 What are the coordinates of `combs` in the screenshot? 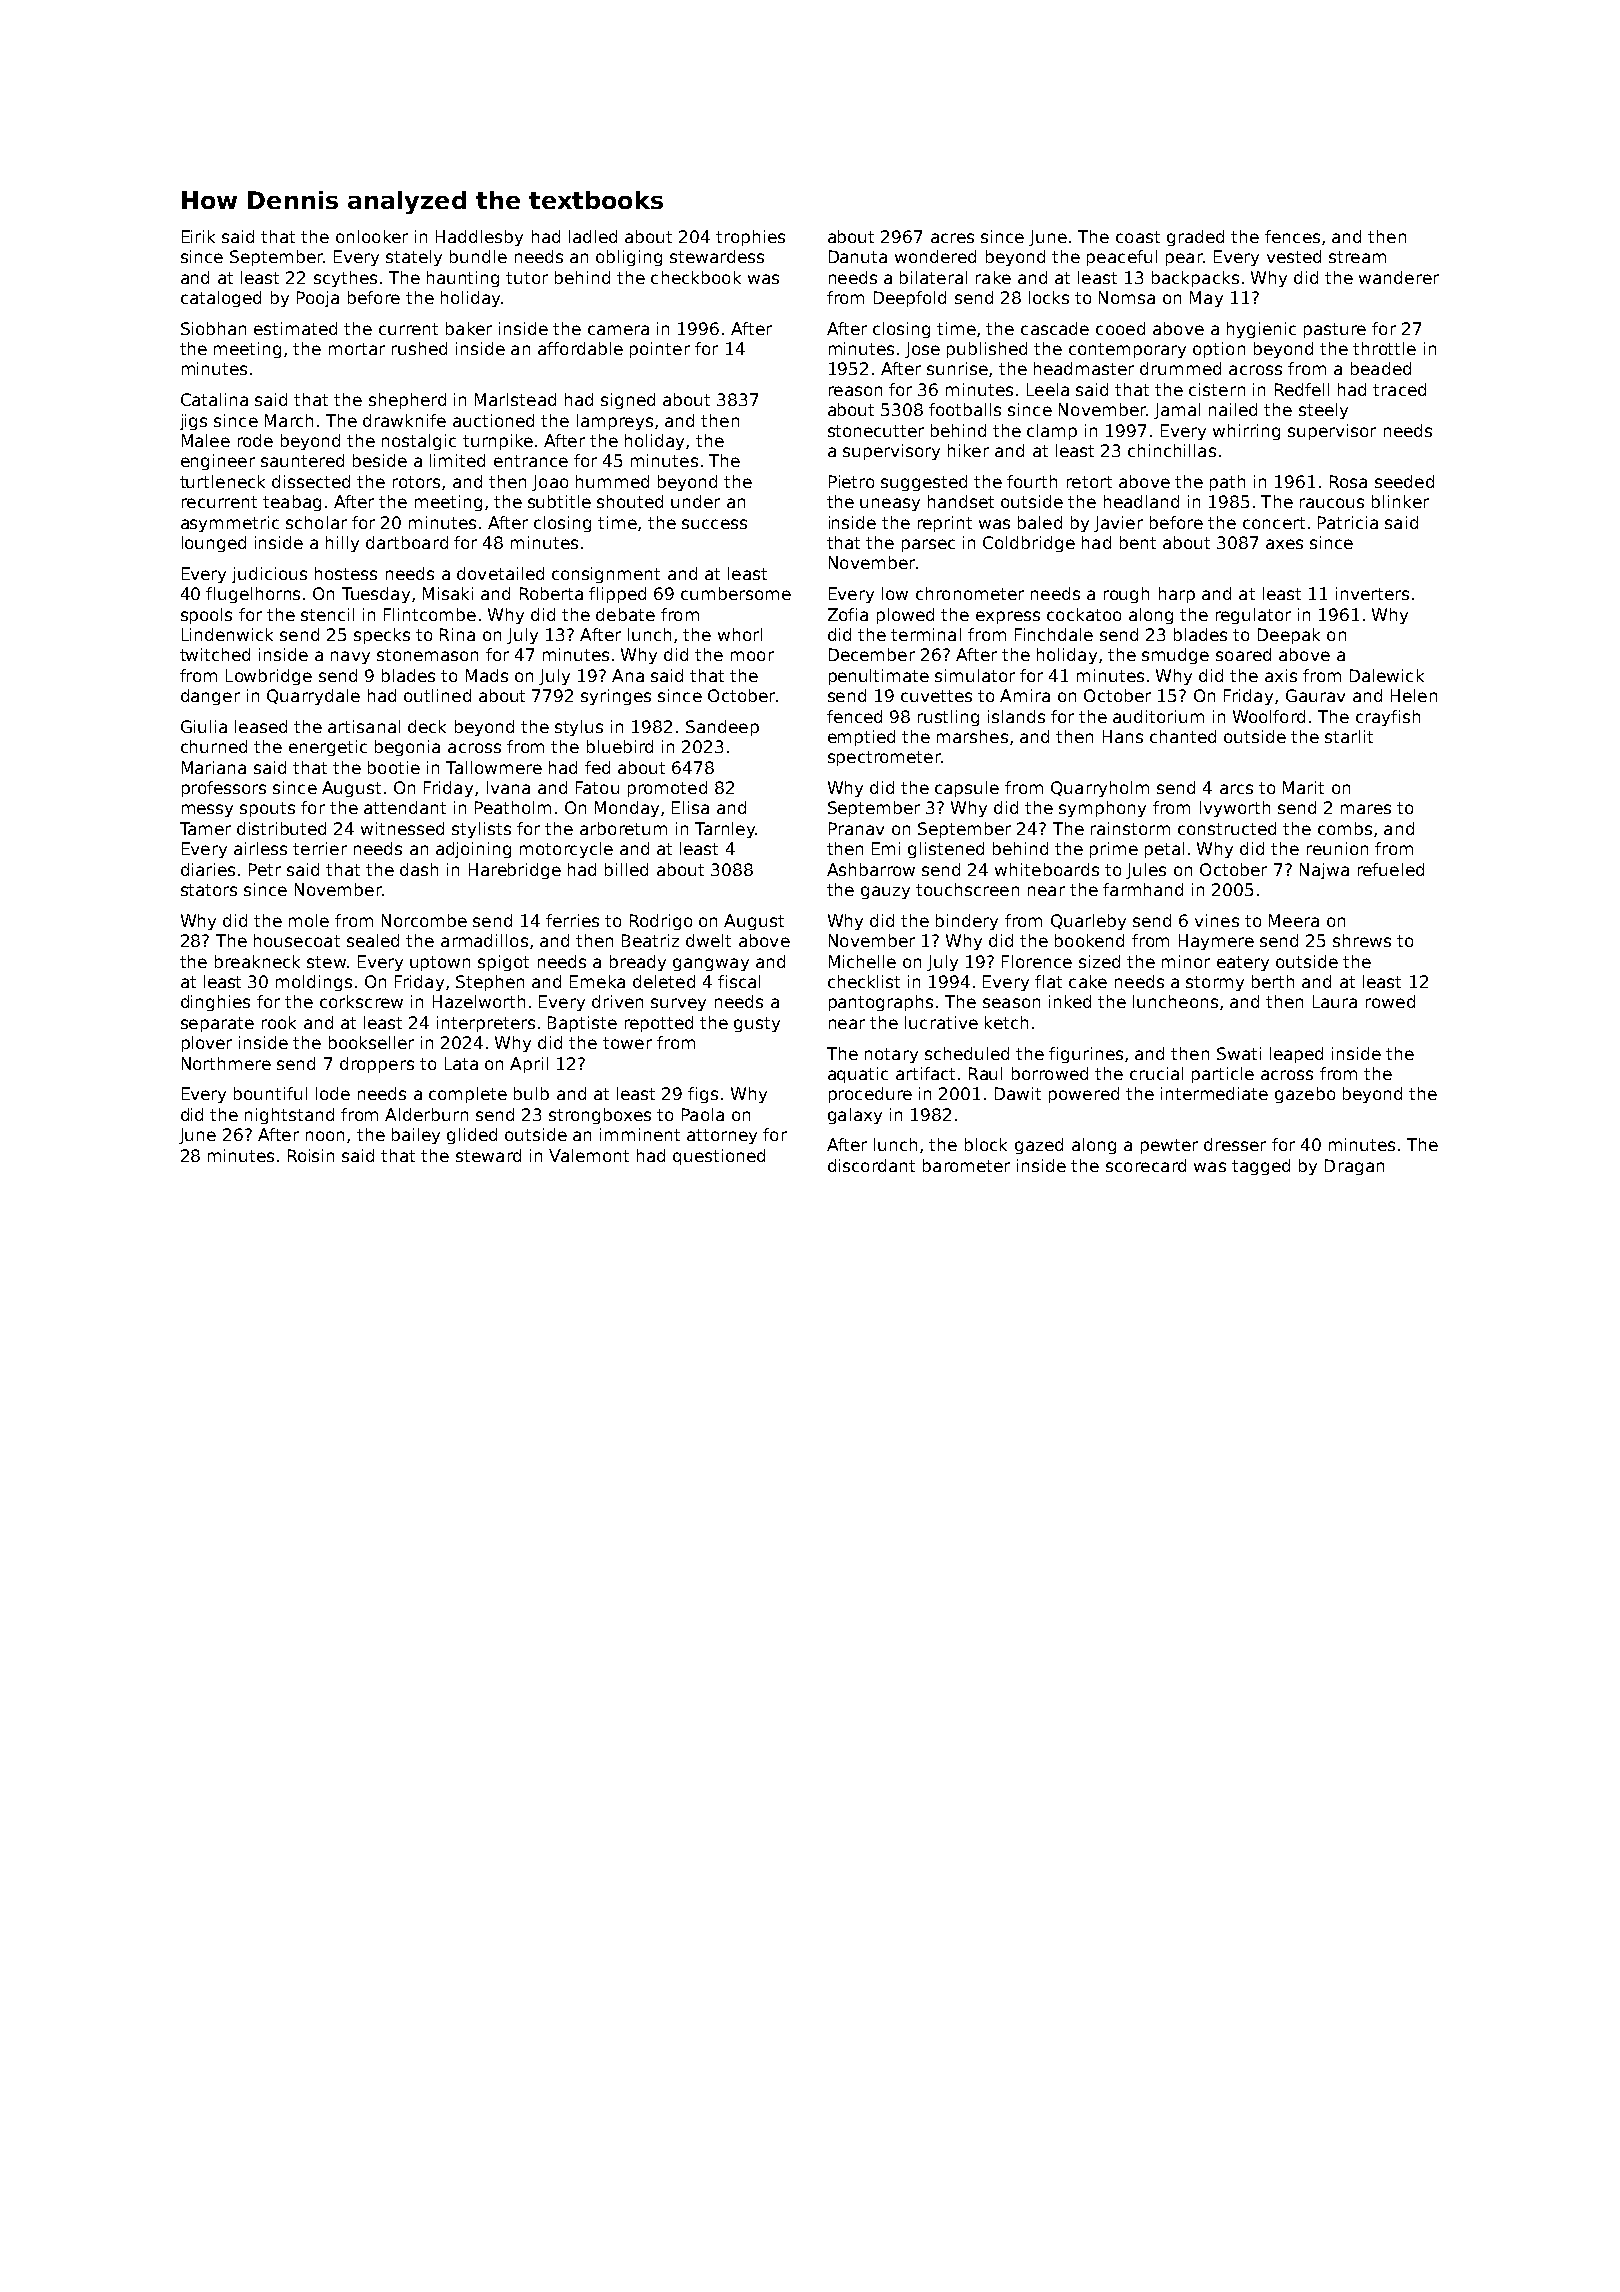 It's located at (1345, 828).
